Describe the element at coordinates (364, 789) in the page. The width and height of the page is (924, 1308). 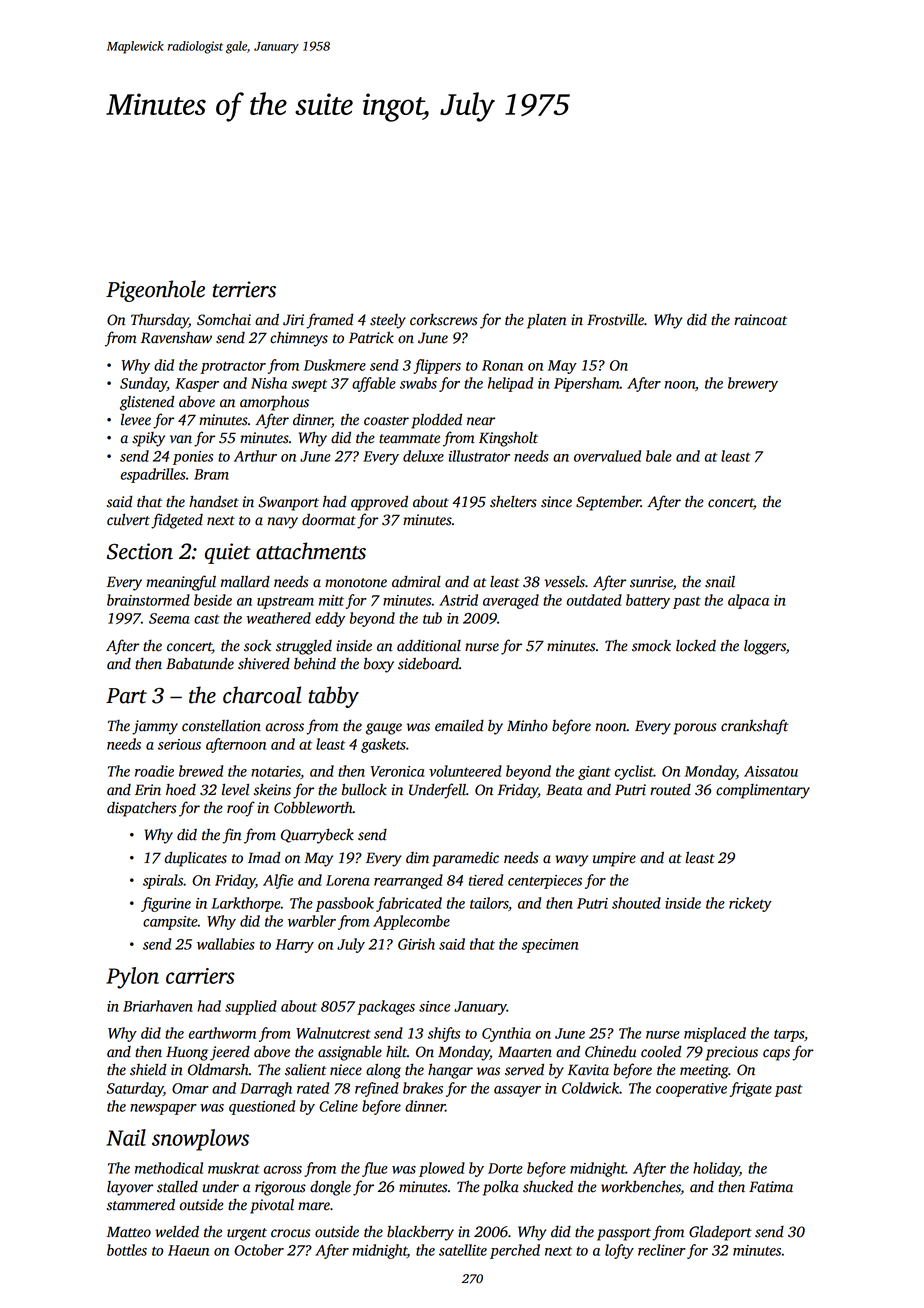
I see `bullock` at that location.
